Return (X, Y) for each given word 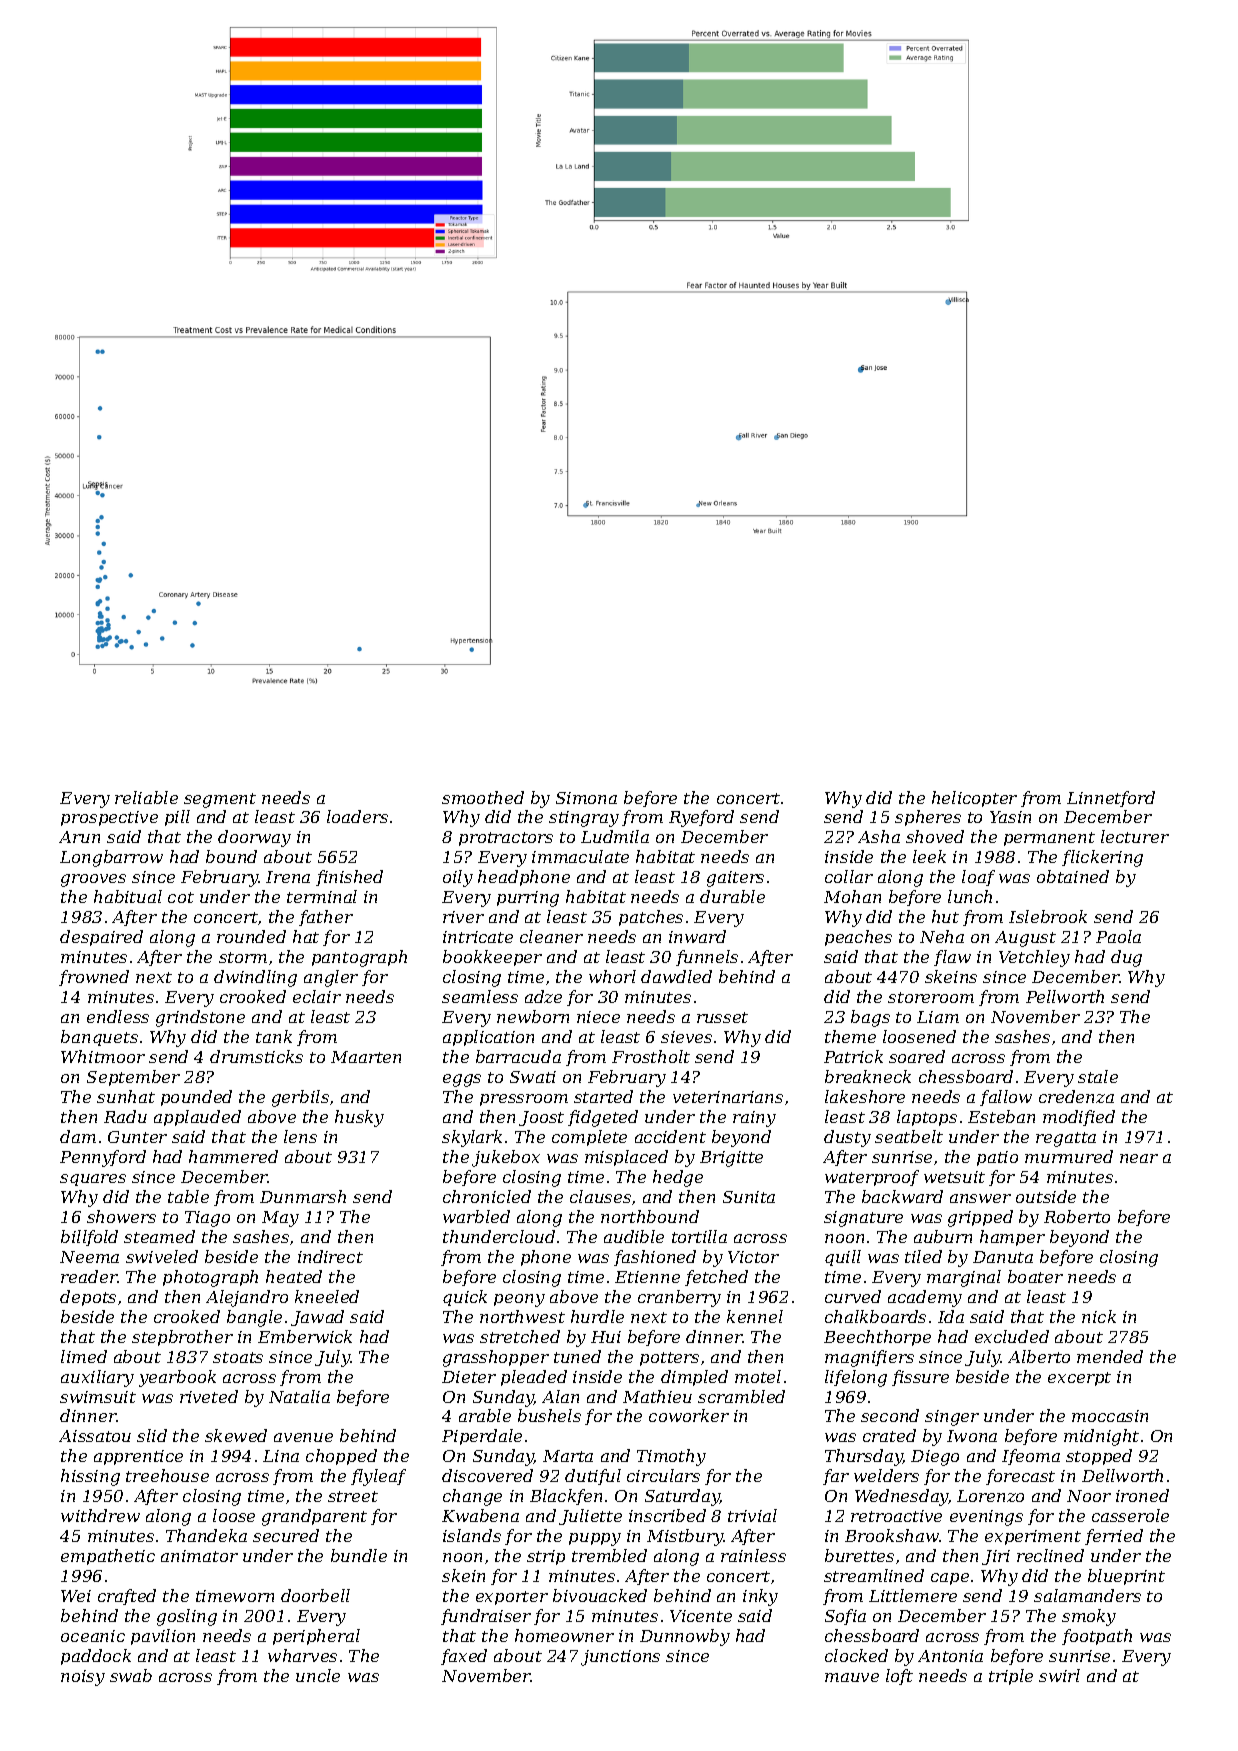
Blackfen (566, 1497)
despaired (101, 938)
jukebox (506, 1158)
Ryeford (701, 818)
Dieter (469, 1377)
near (1139, 1158)
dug (1126, 958)
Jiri (996, 1557)
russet (722, 1017)
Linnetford (1111, 799)
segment (220, 800)
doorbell (315, 1595)
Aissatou (95, 1436)
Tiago (207, 1219)
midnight (1101, 1437)
